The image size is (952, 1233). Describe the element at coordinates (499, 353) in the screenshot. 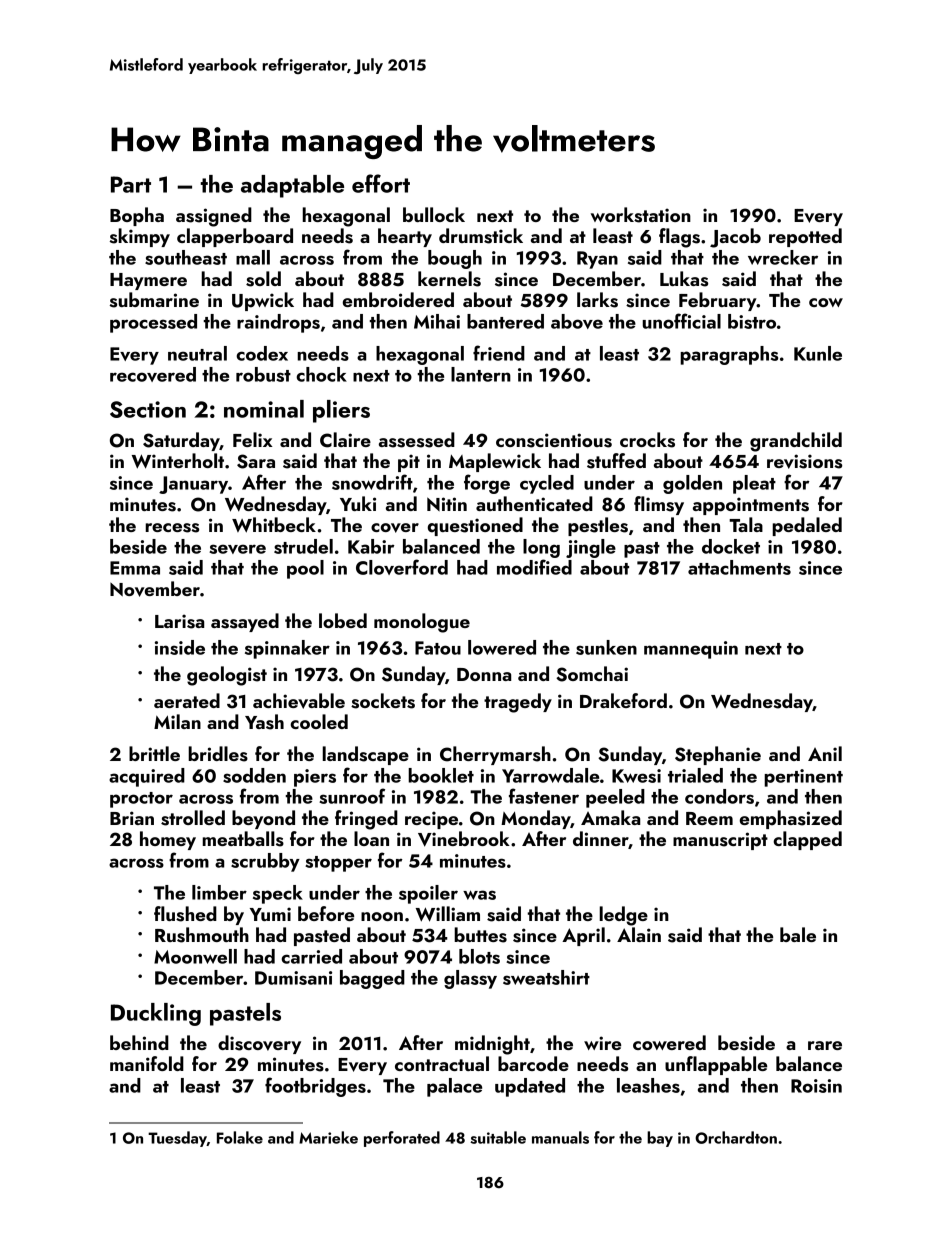

I see `friend` at that location.
